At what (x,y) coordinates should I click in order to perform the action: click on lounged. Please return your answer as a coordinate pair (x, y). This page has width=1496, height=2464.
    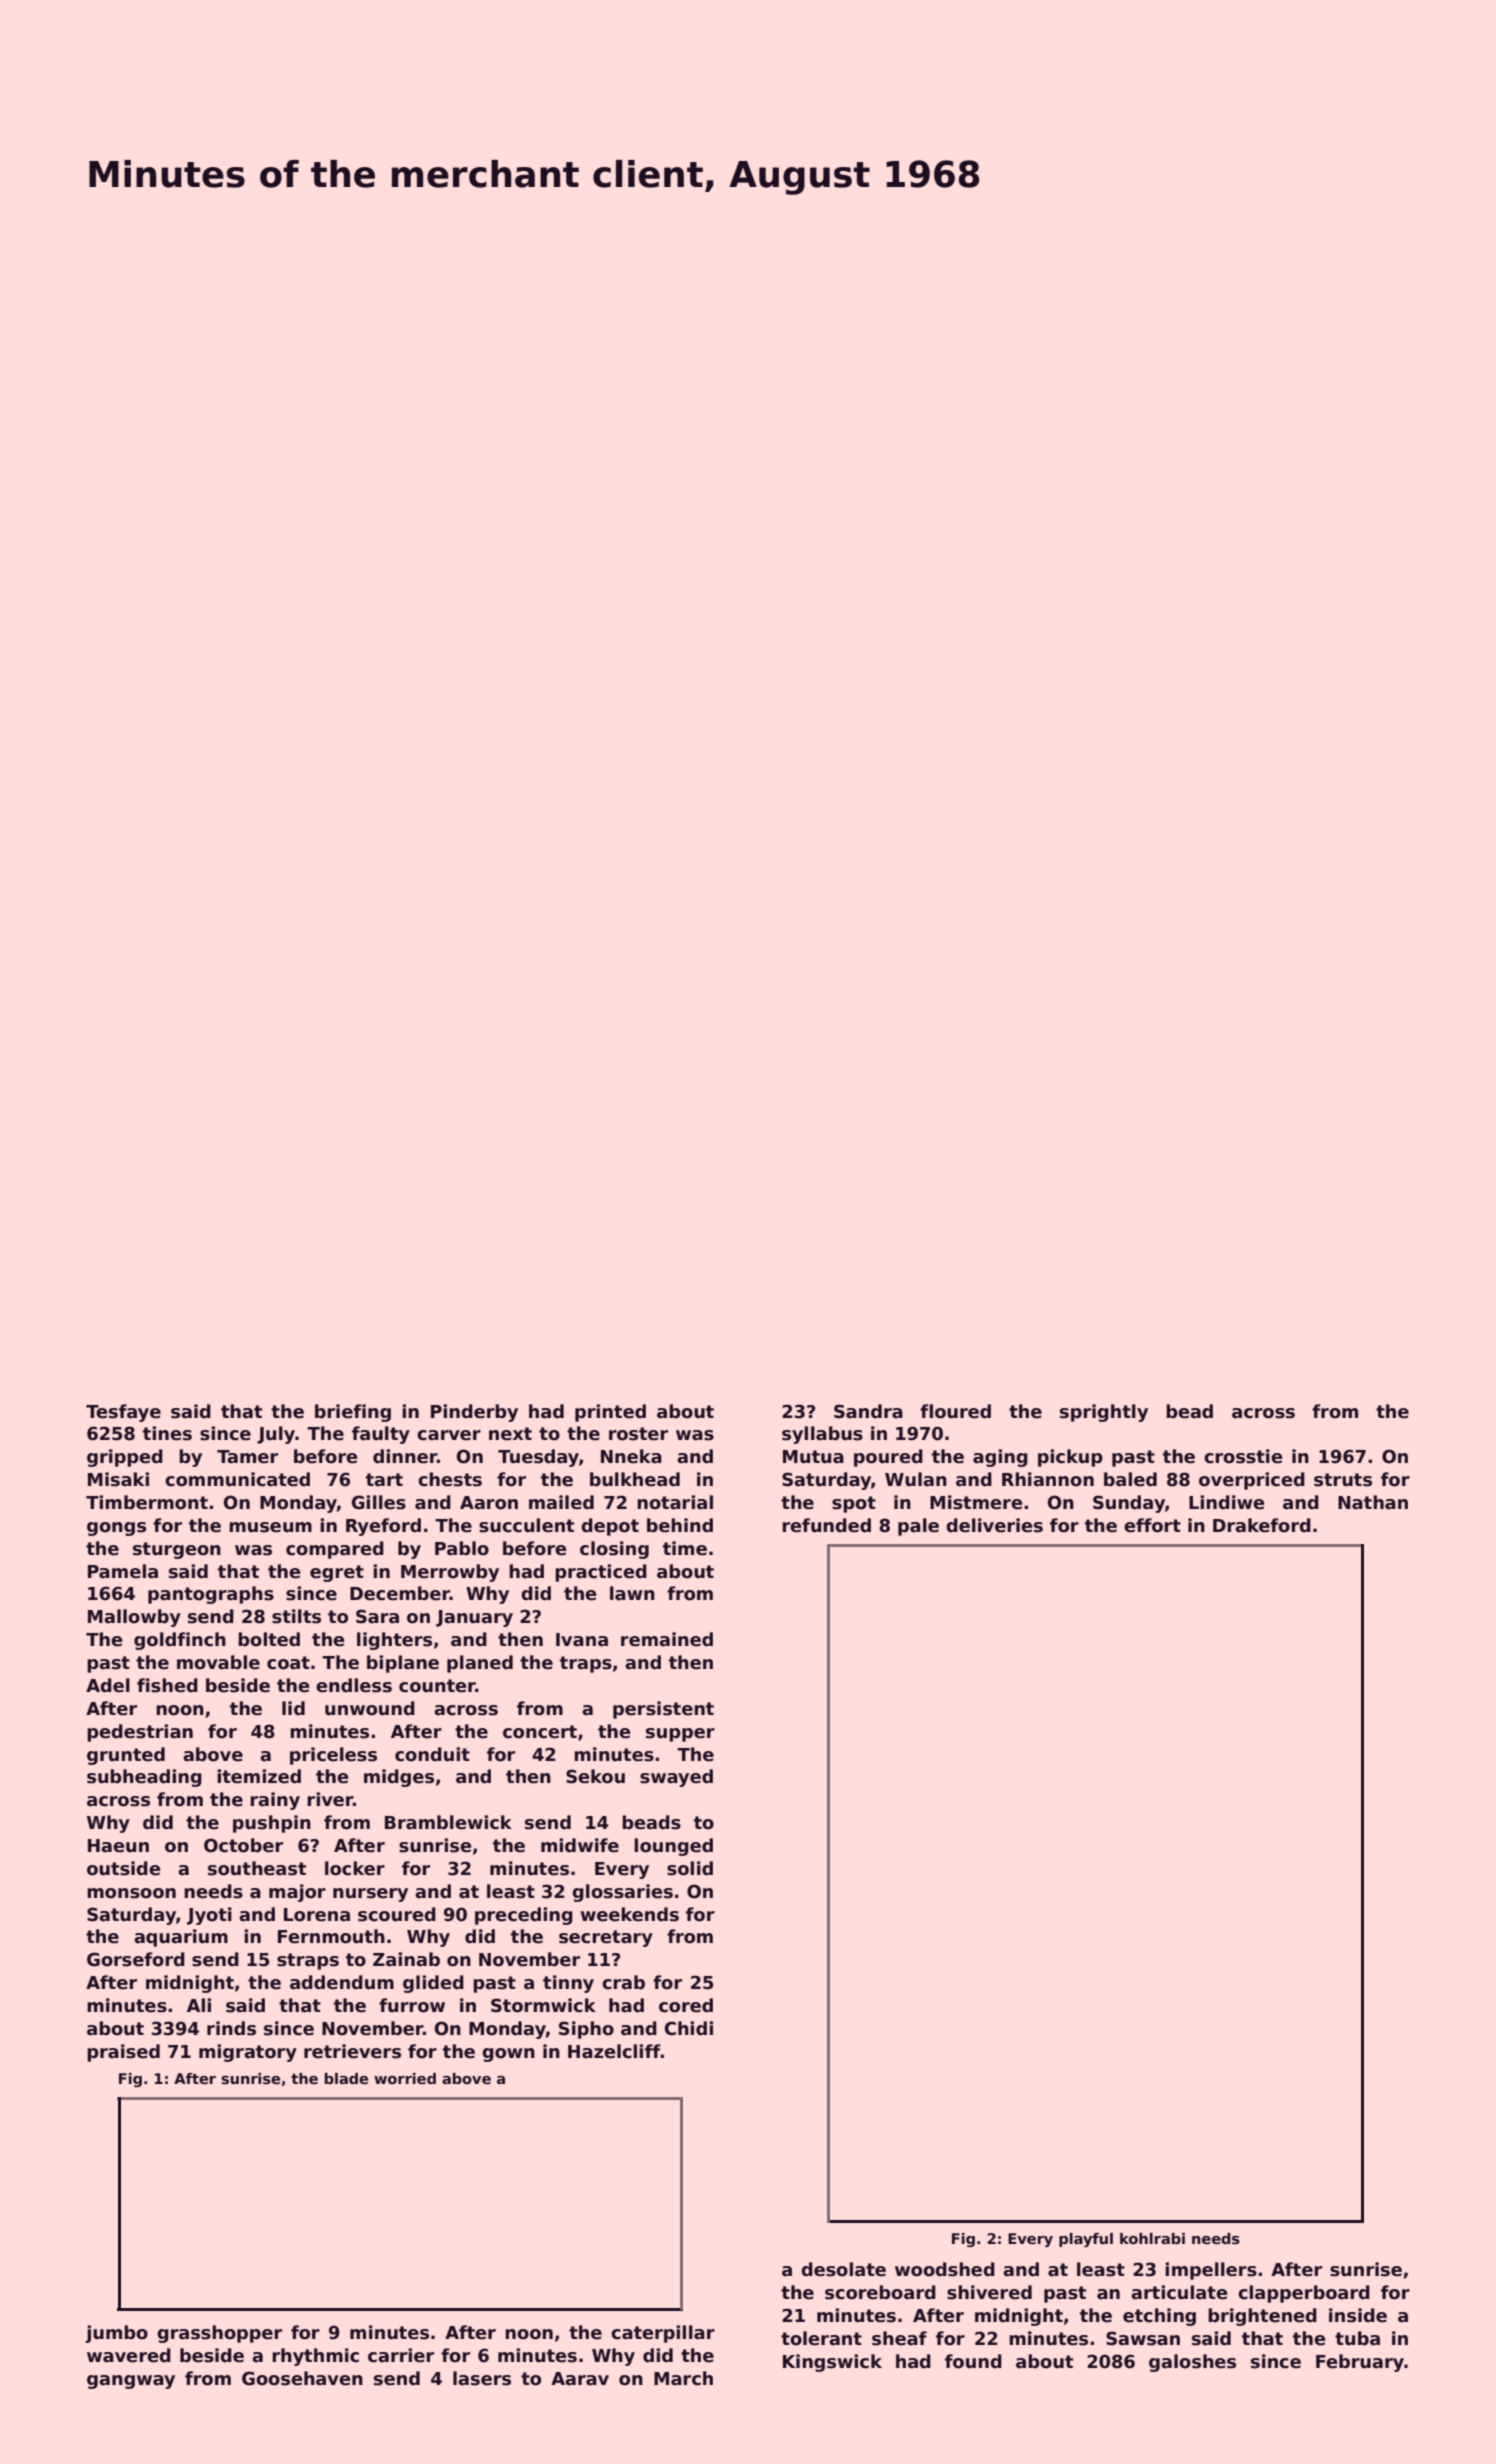
    Looking at the image, I should click on (673, 1847).
